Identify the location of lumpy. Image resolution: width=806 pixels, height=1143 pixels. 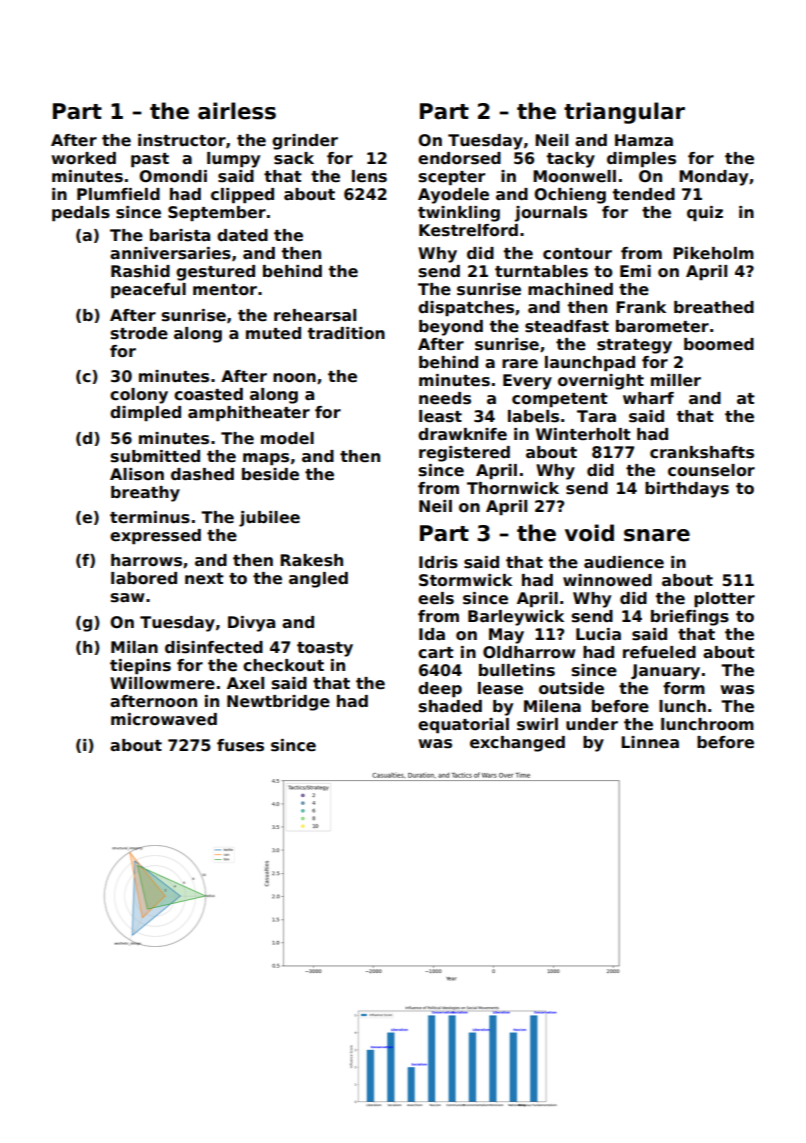
(233, 160).
